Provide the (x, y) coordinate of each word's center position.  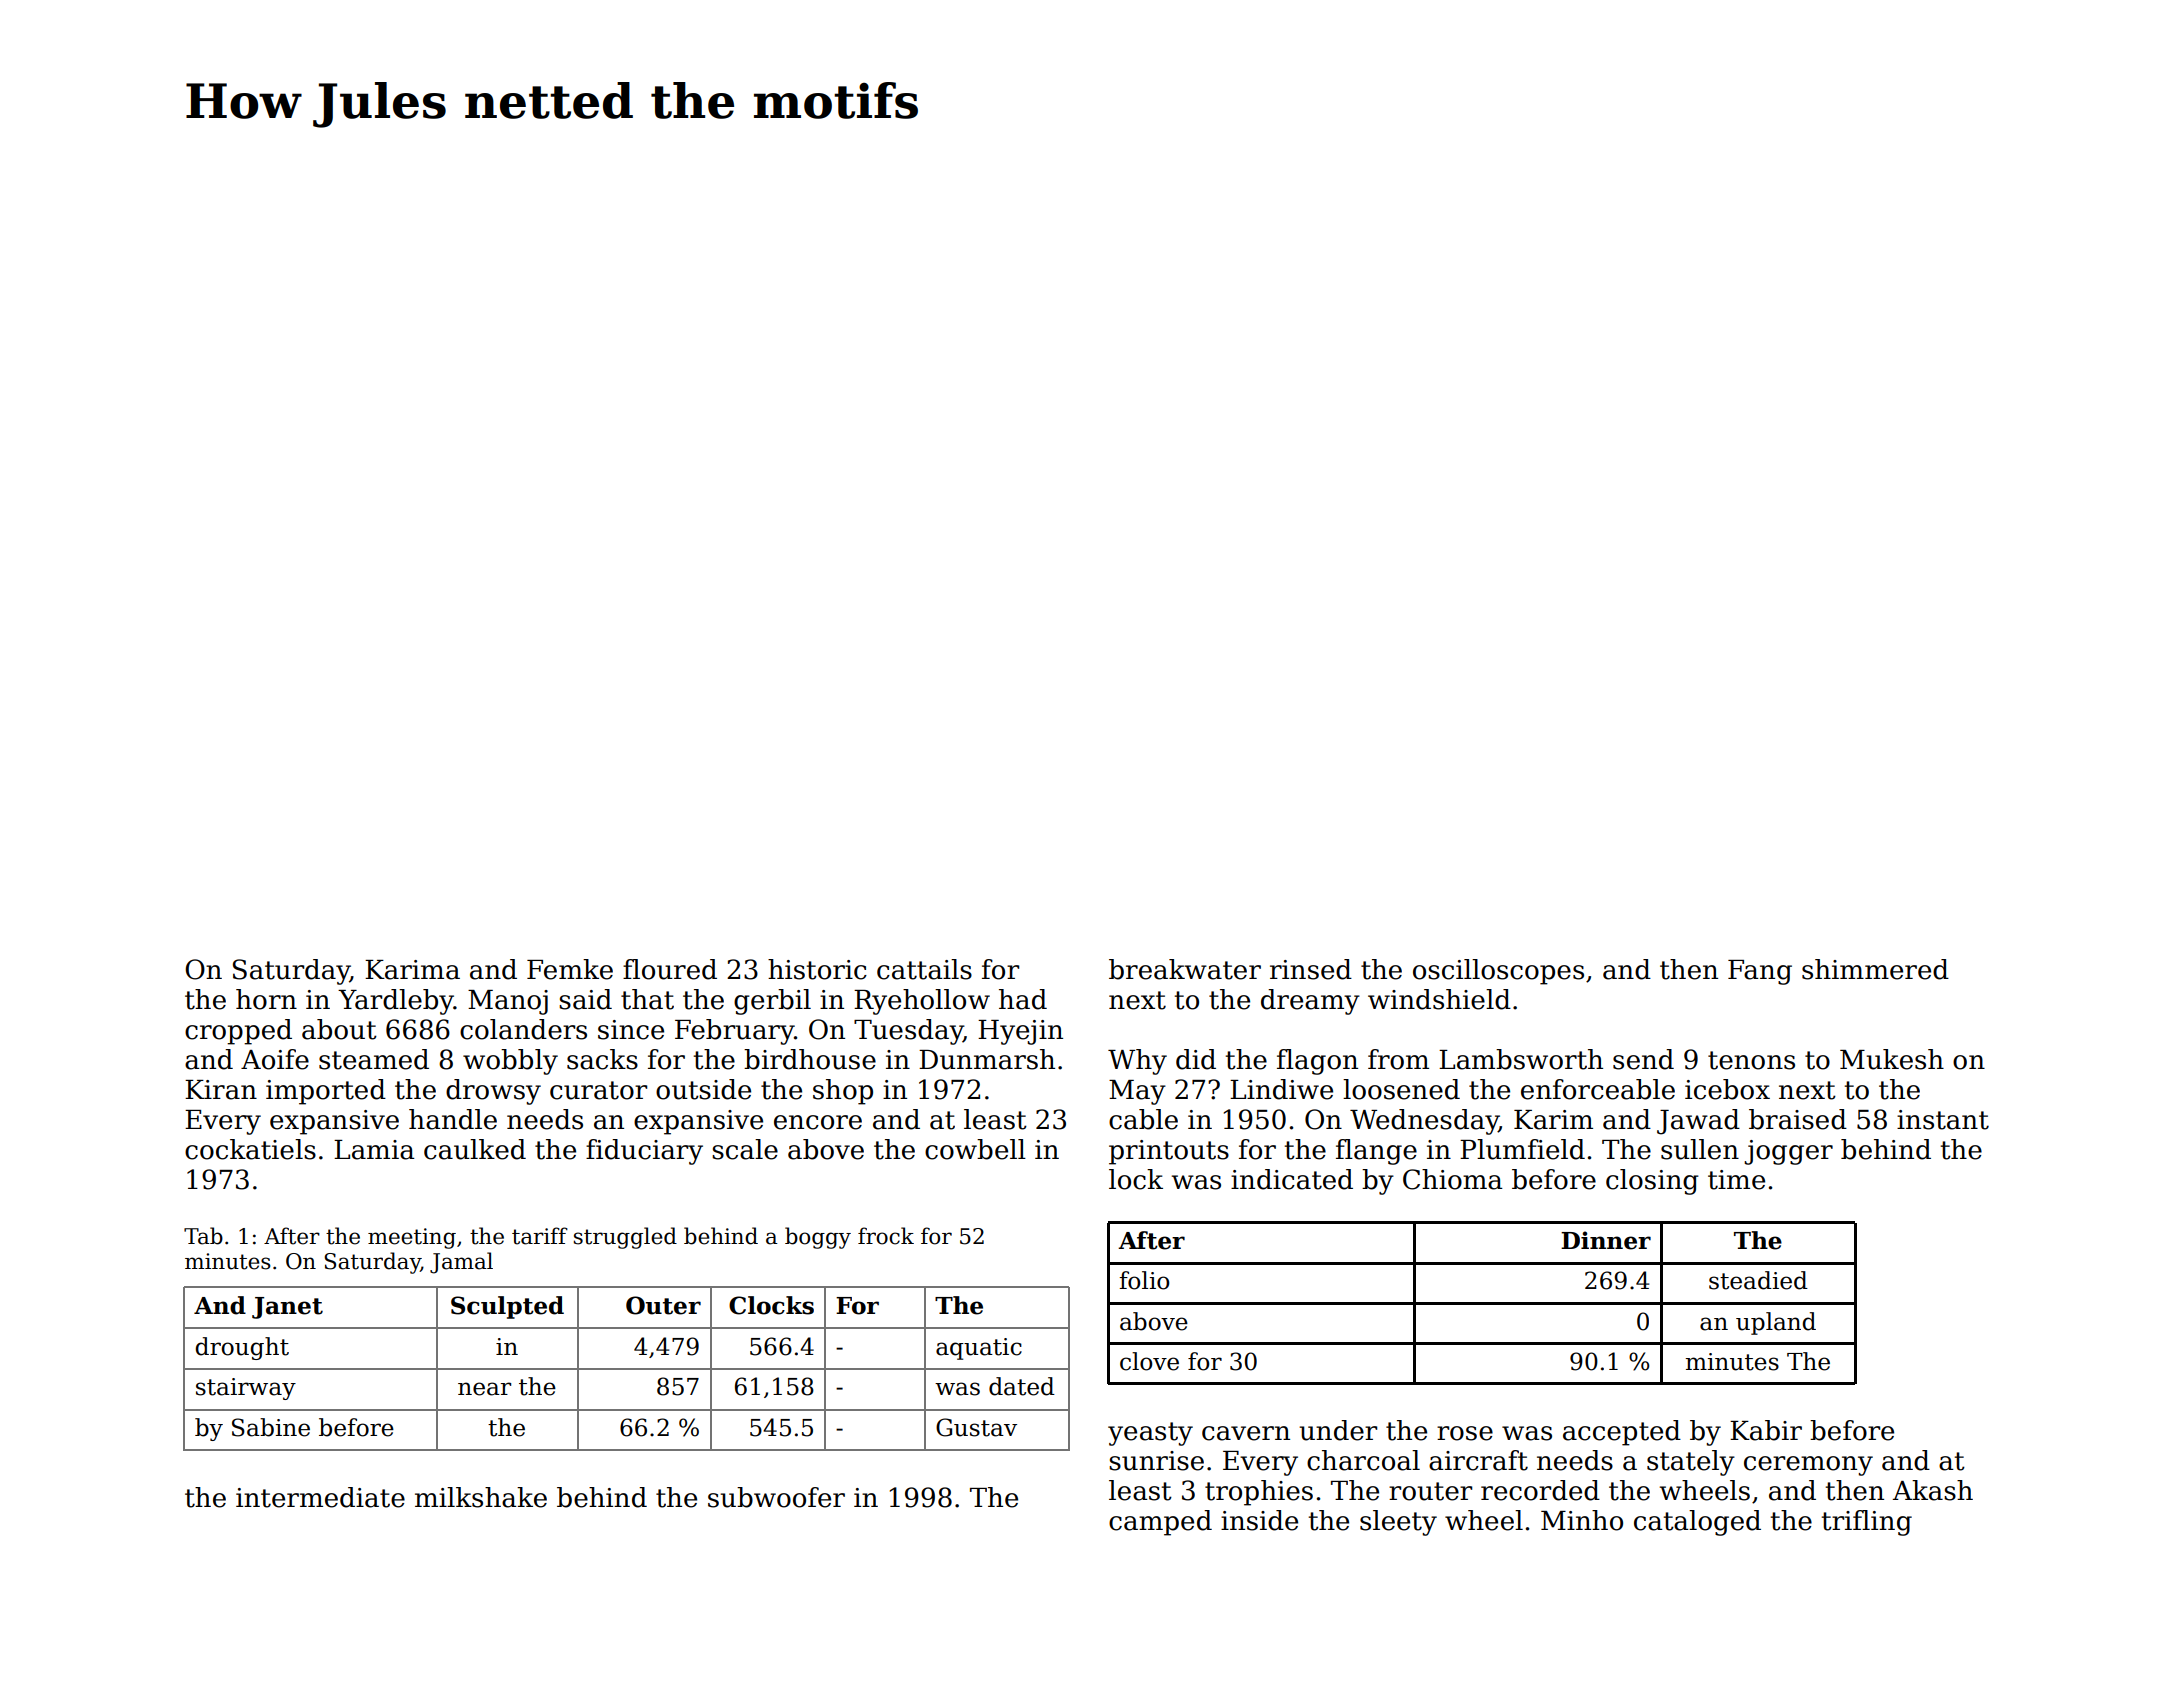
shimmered (1875, 969)
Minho (1582, 1520)
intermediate (320, 1497)
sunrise (1156, 1461)
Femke (570, 969)
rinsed (1311, 969)
